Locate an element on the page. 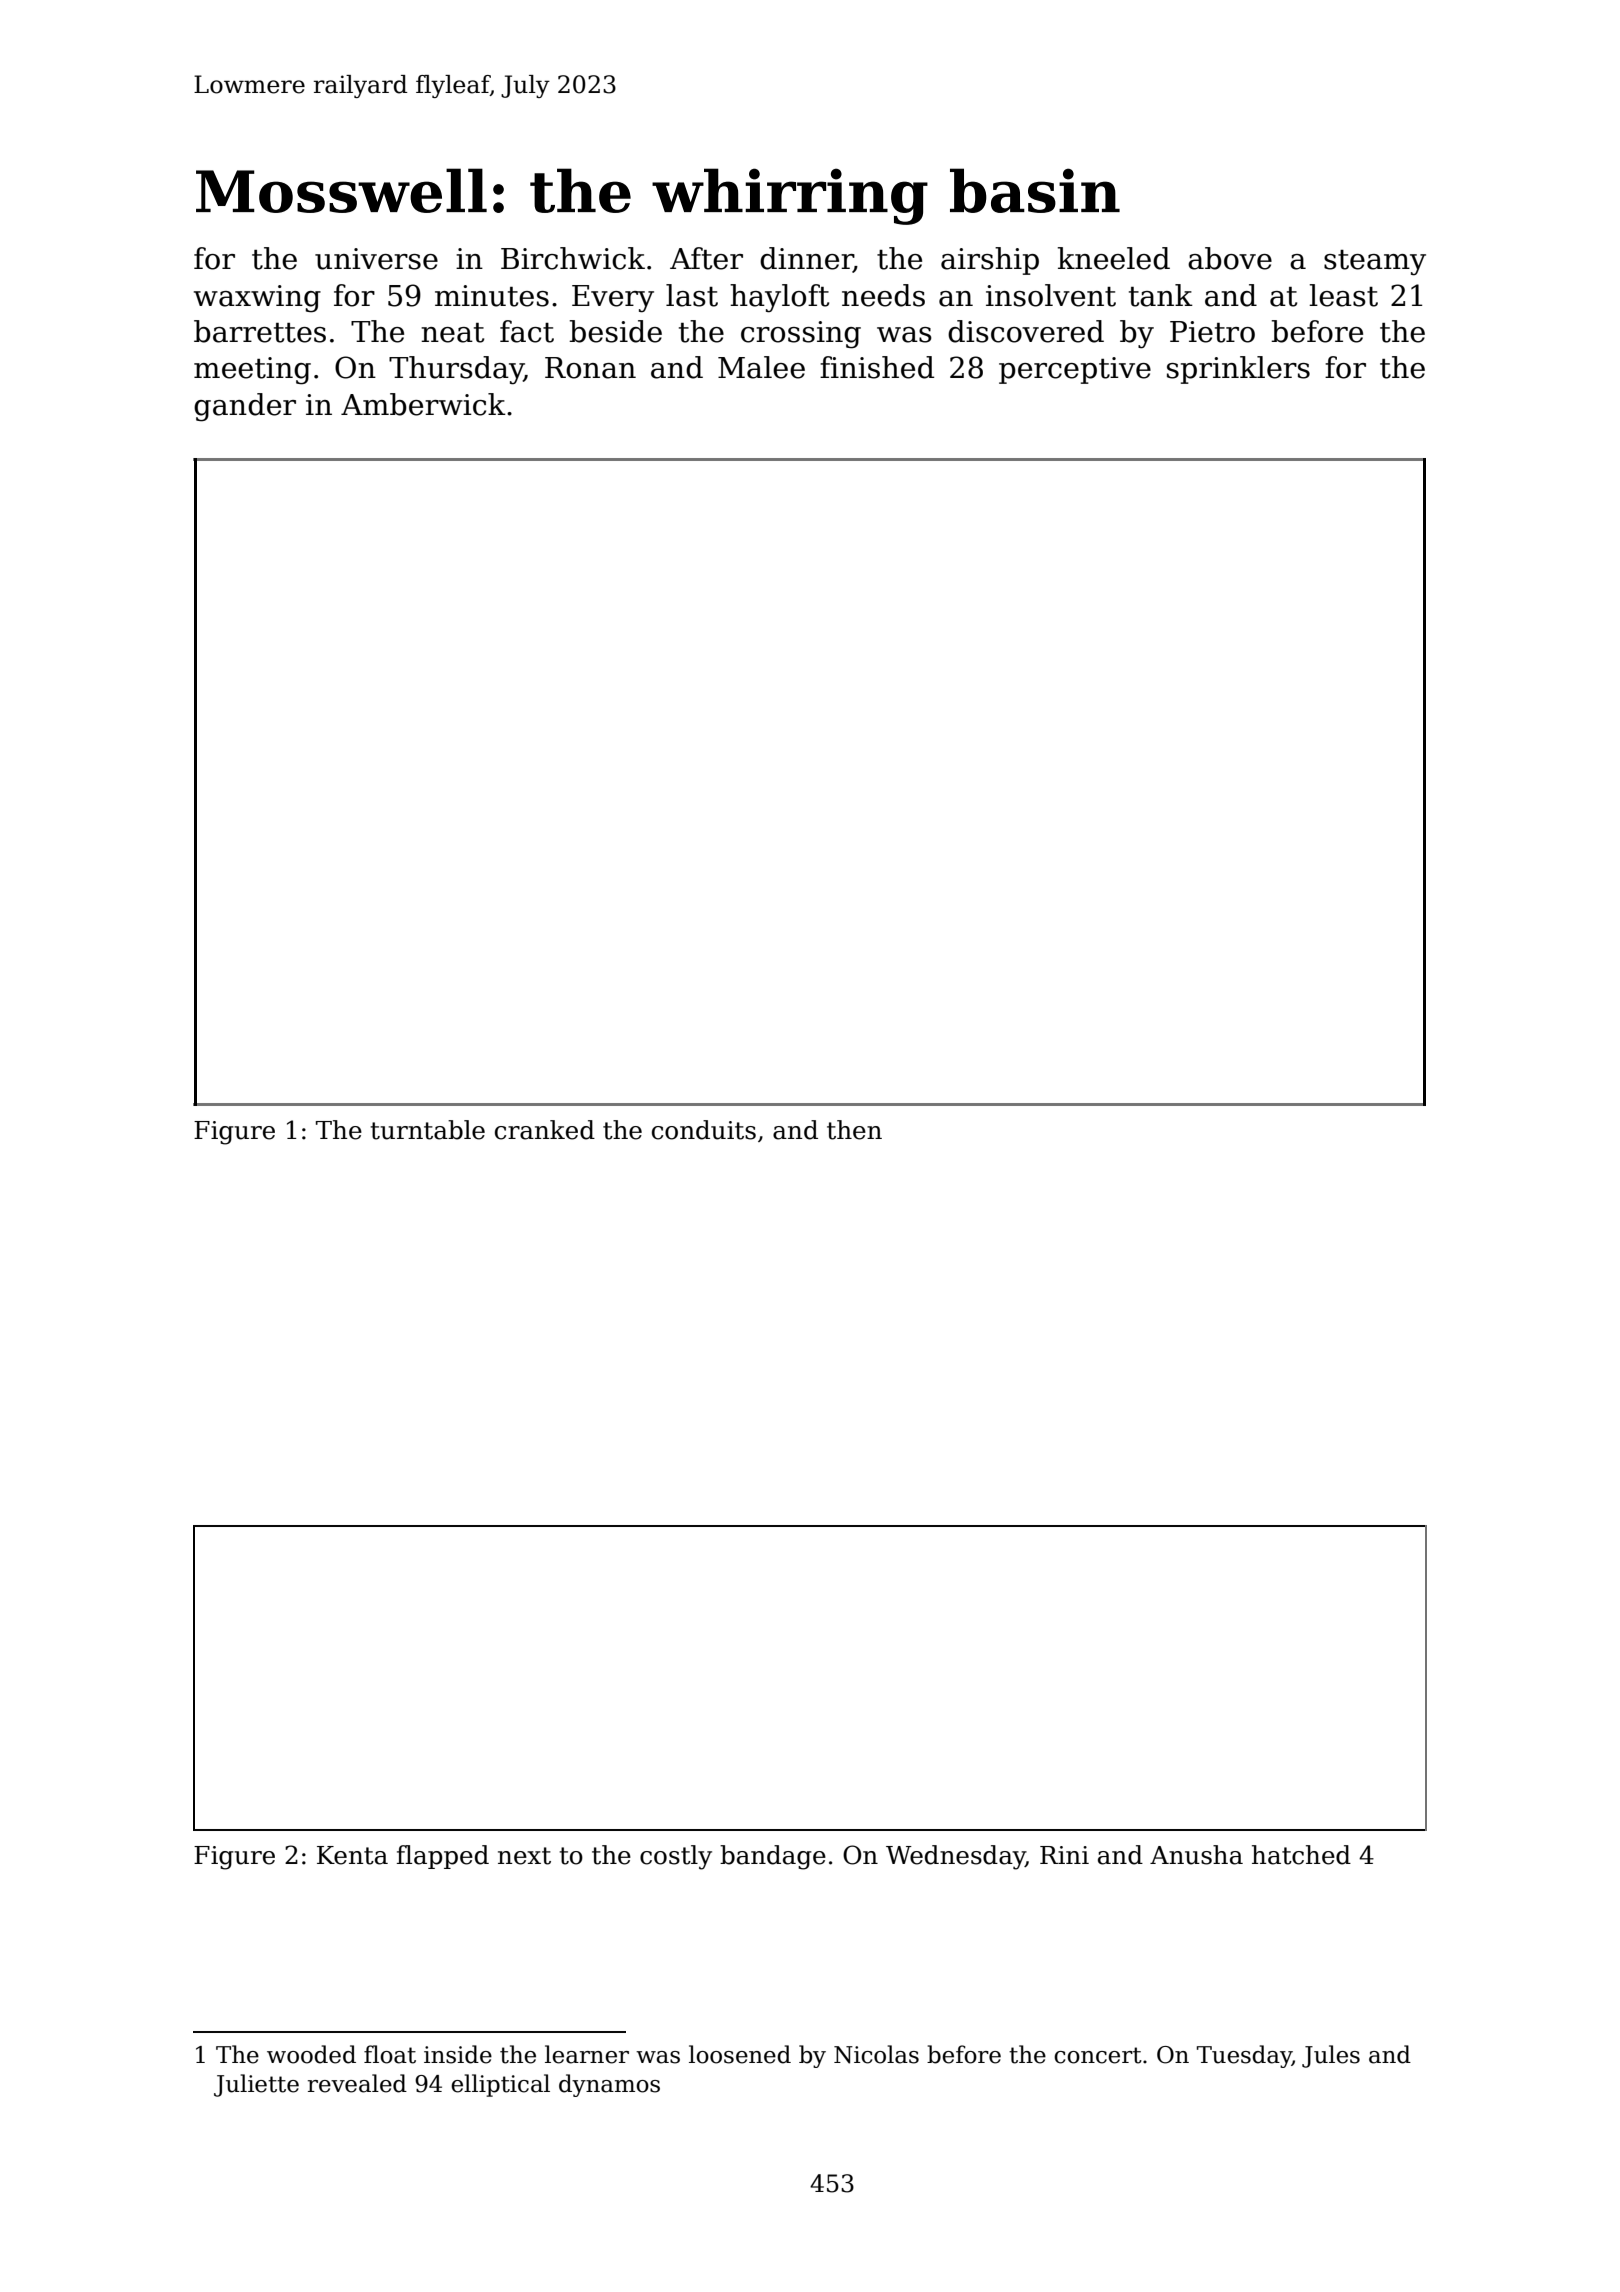 The width and height of the page is (1620, 2292). dinner is located at coordinates (806, 259).
